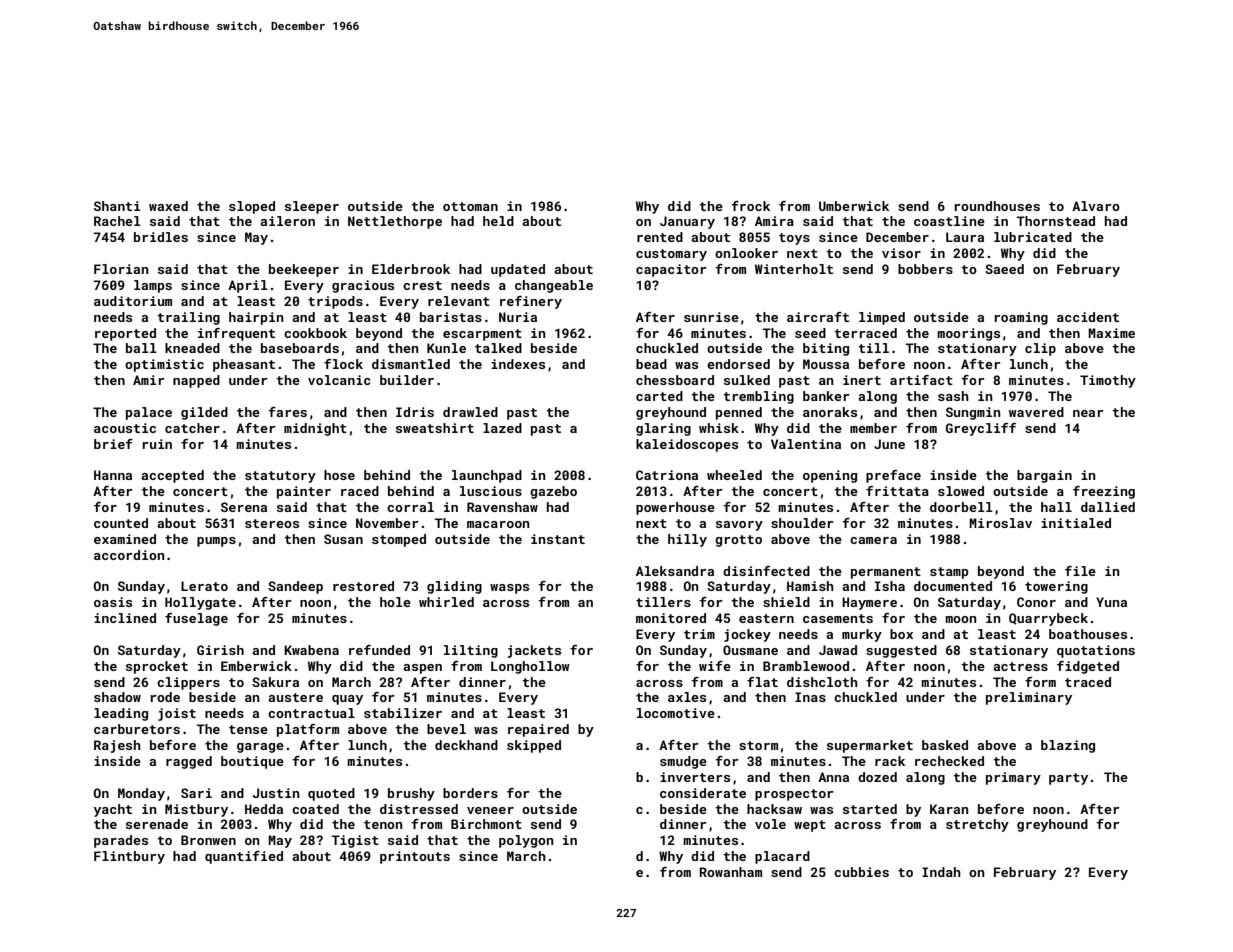 This screenshot has height=952, width=1233. What do you see at coordinates (730, 872) in the screenshot?
I see `Rowanham` at bounding box center [730, 872].
